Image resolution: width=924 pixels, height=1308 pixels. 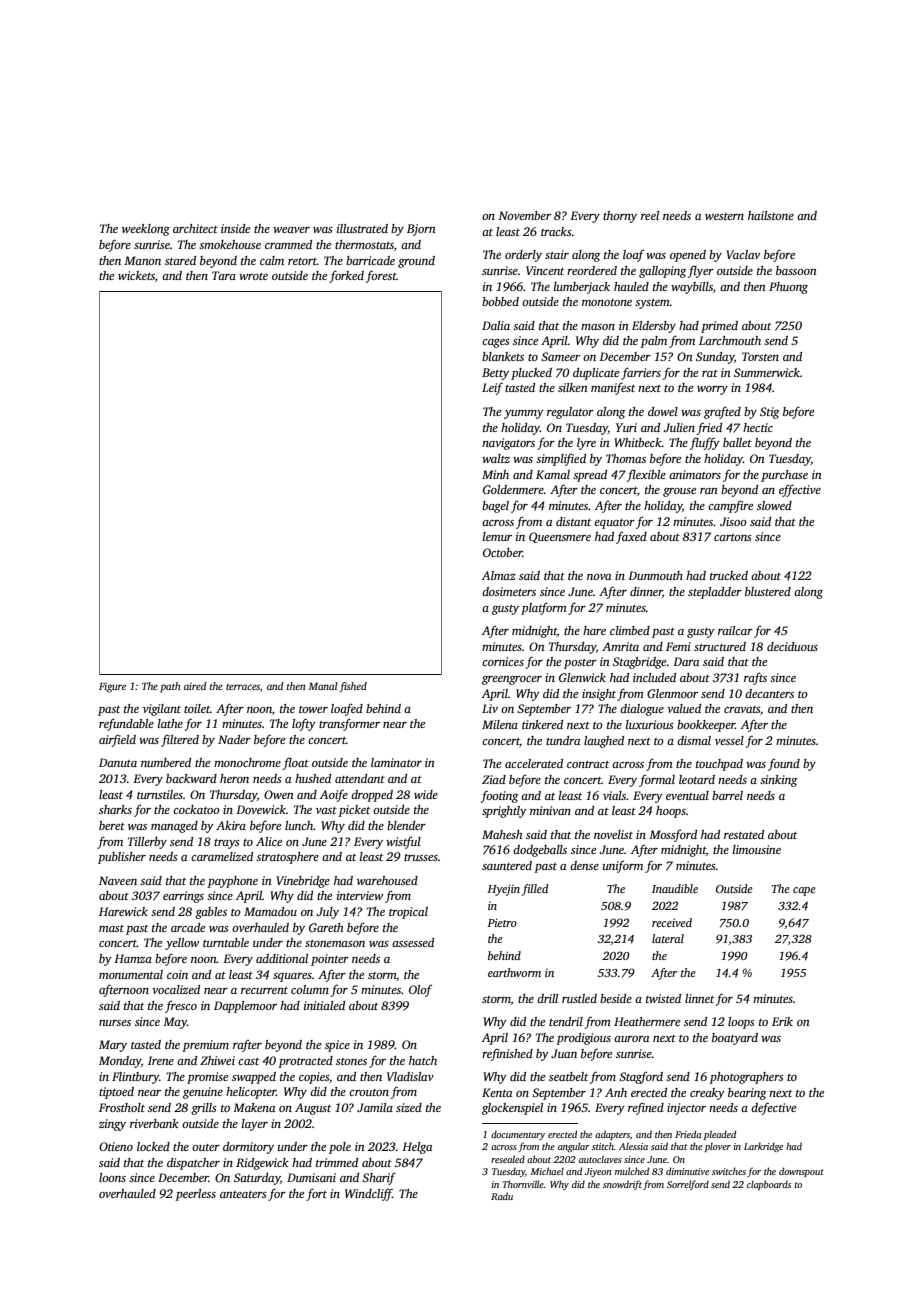 What do you see at coordinates (396, 762) in the screenshot?
I see `laminator` at bounding box center [396, 762].
